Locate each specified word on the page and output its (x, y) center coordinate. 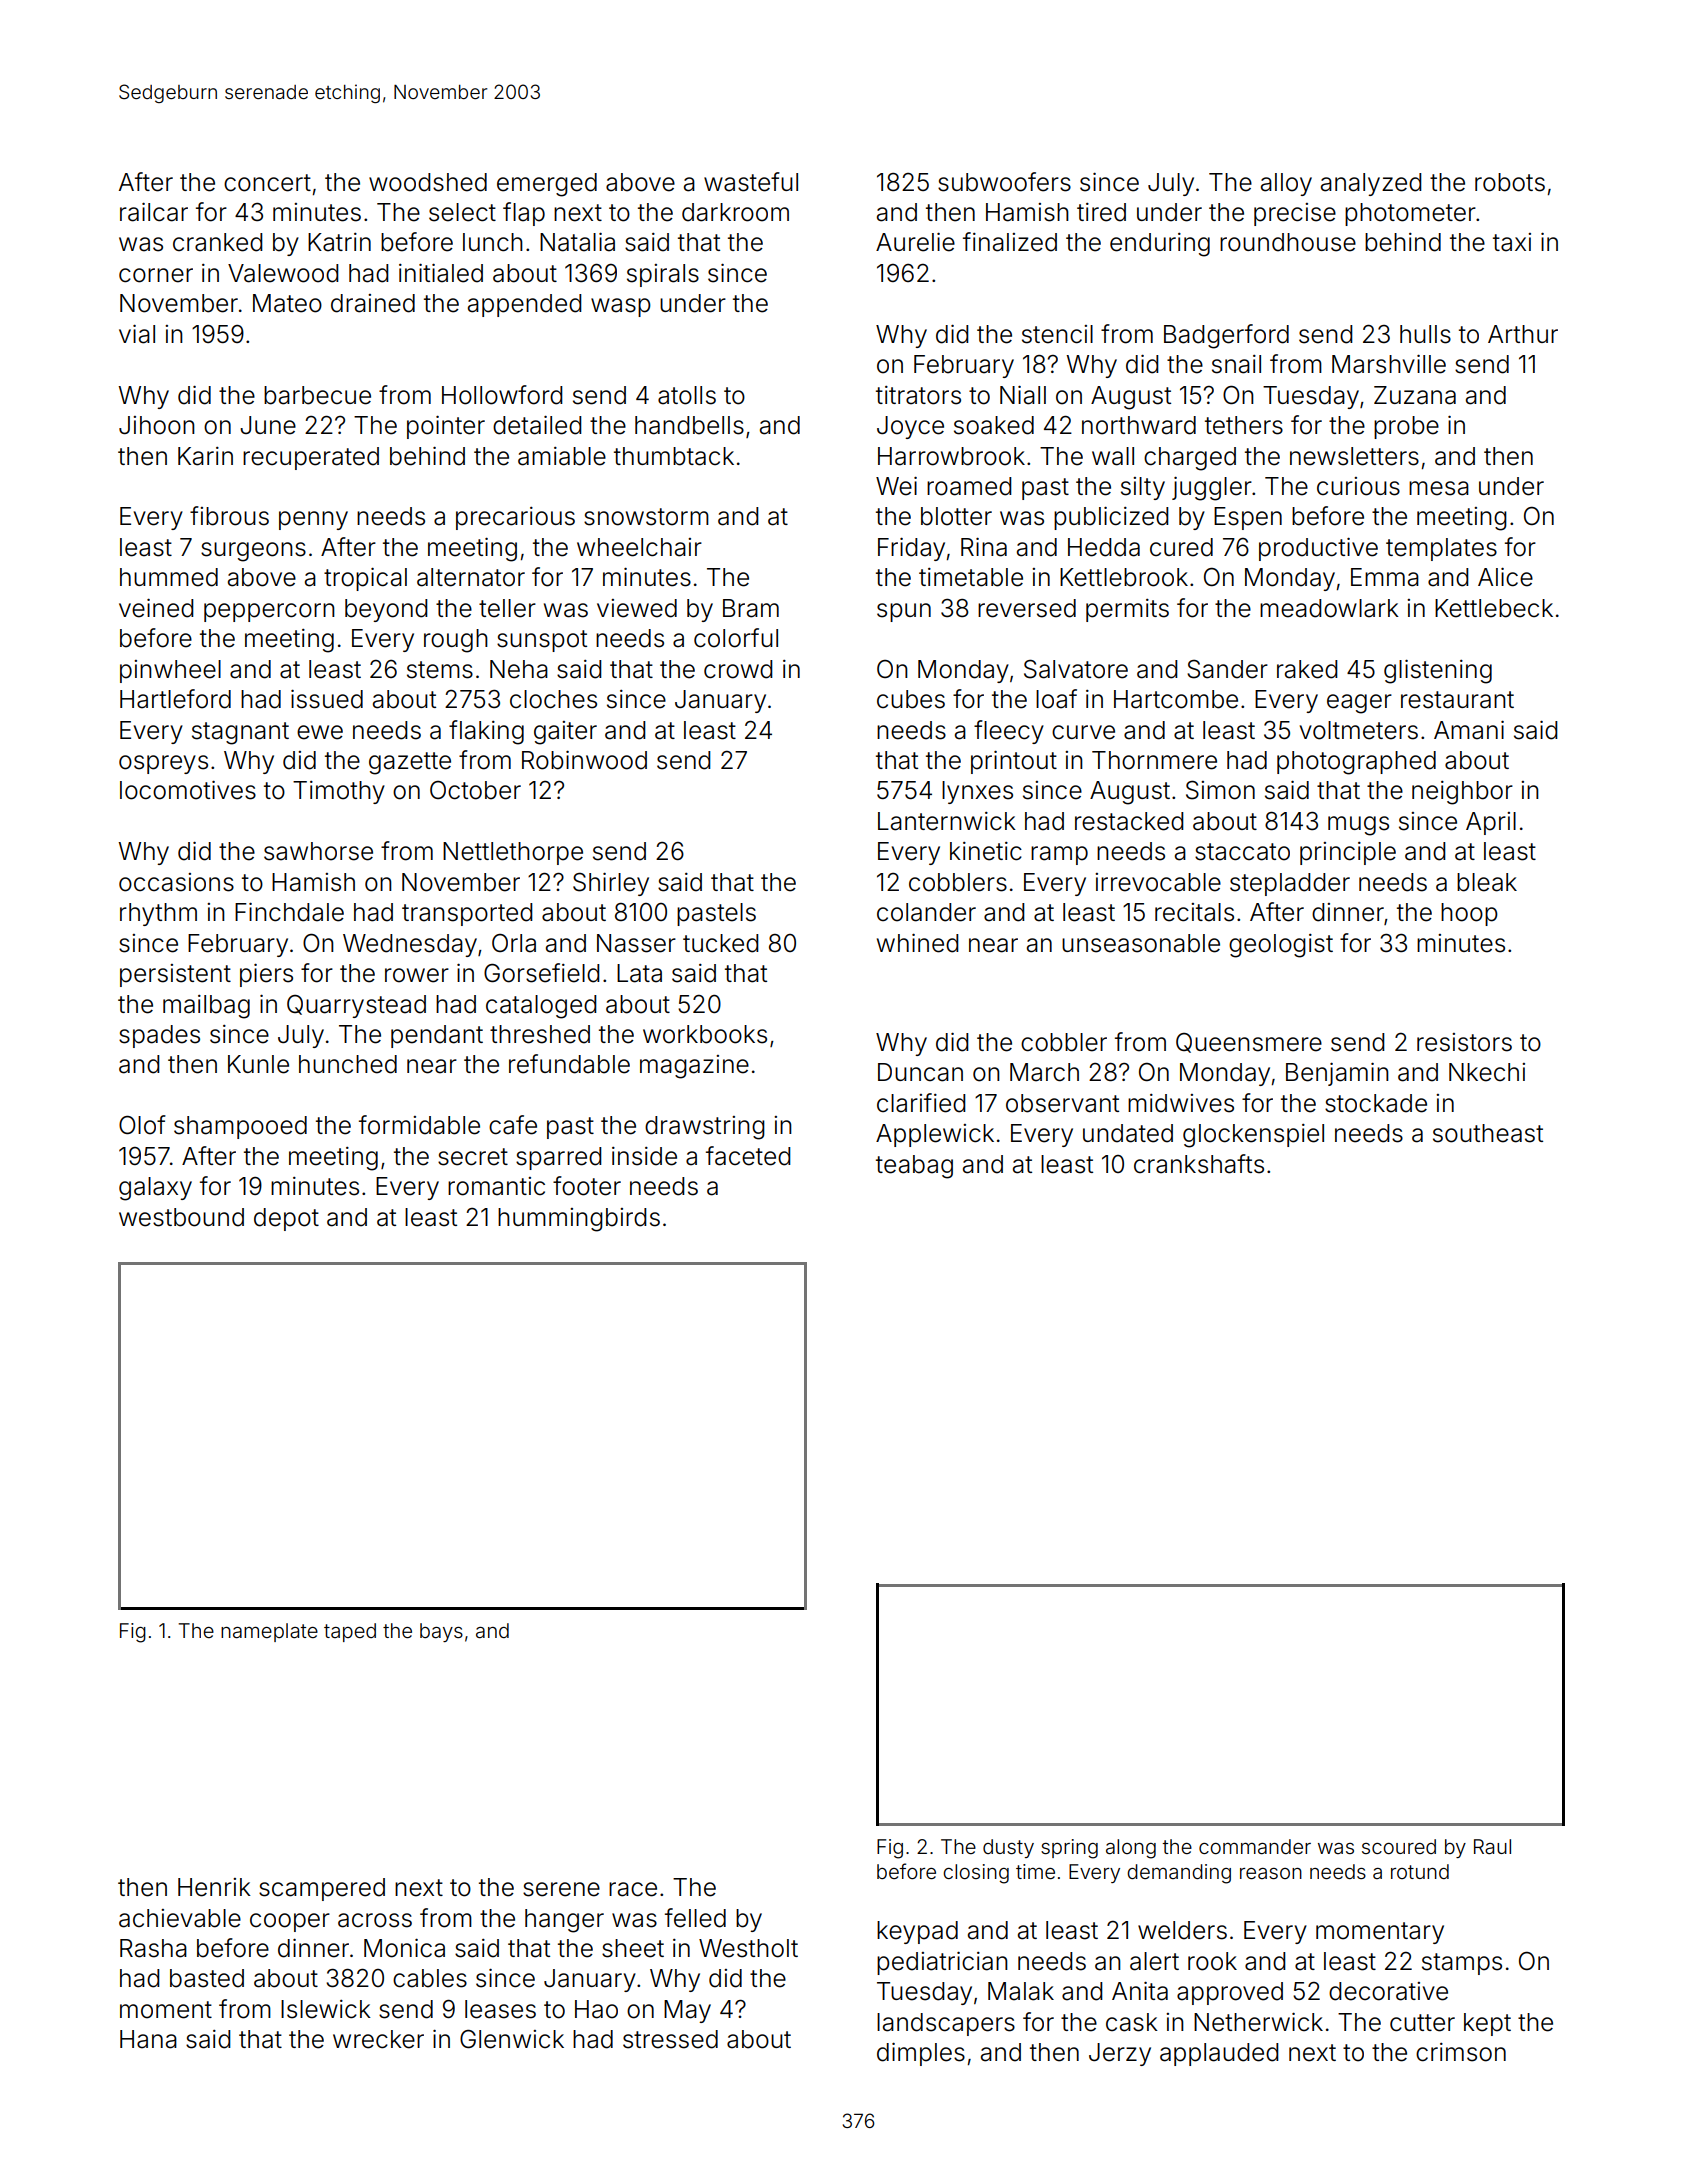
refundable (569, 1064)
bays (441, 1632)
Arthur (1523, 334)
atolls (687, 395)
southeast (1488, 1133)
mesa (1439, 488)
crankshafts (1199, 1164)
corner (156, 275)
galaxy (155, 1189)
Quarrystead (356, 1006)
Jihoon (157, 425)
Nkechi (1487, 1072)
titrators (918, 395)
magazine (694, 1067)
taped (350, 1632)
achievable (180, 1918)
